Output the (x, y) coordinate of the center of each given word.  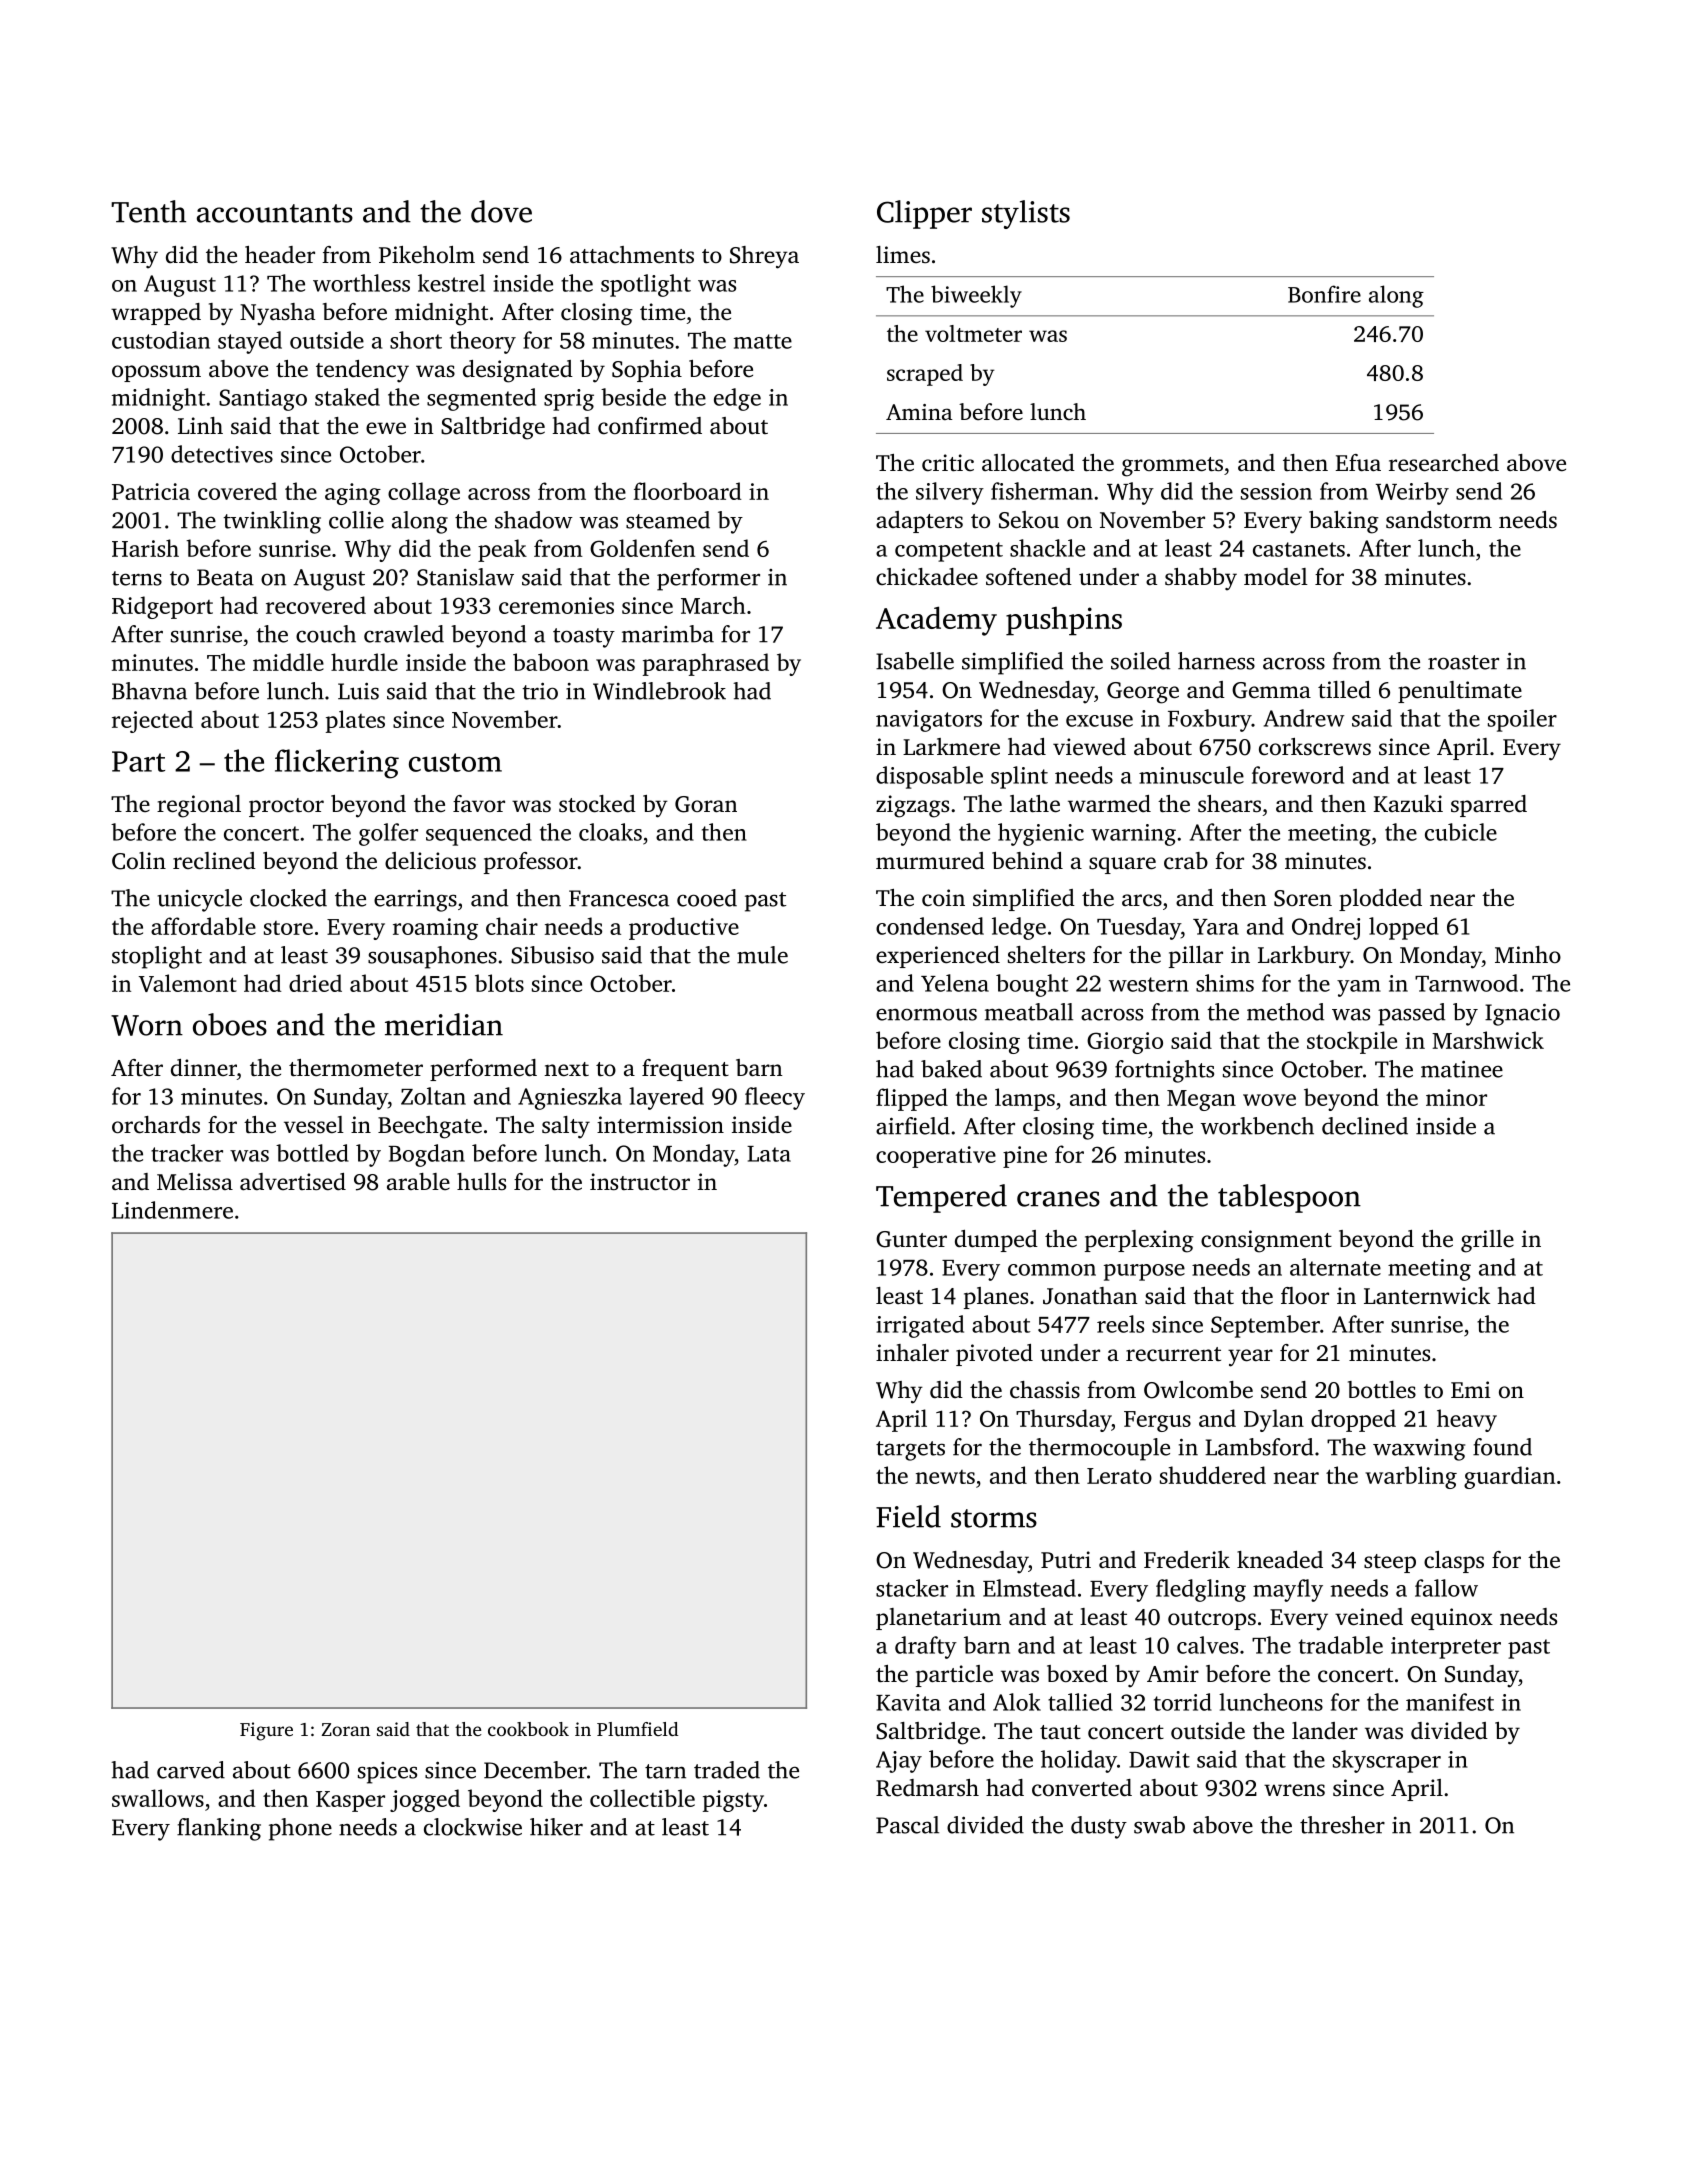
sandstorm (1439, 520)
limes (903, 254)
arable (418, 1181)
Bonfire (1324, 294)
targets (910, 1451)
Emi (1471, 1389)
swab (1159, 1825)
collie (356, 520)
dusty (1099, 1827)
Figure (266, 1731)
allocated (1028, 463)
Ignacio (1522, 1015)
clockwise (473, 1827)
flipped (912, 1099)
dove (501, 211)
